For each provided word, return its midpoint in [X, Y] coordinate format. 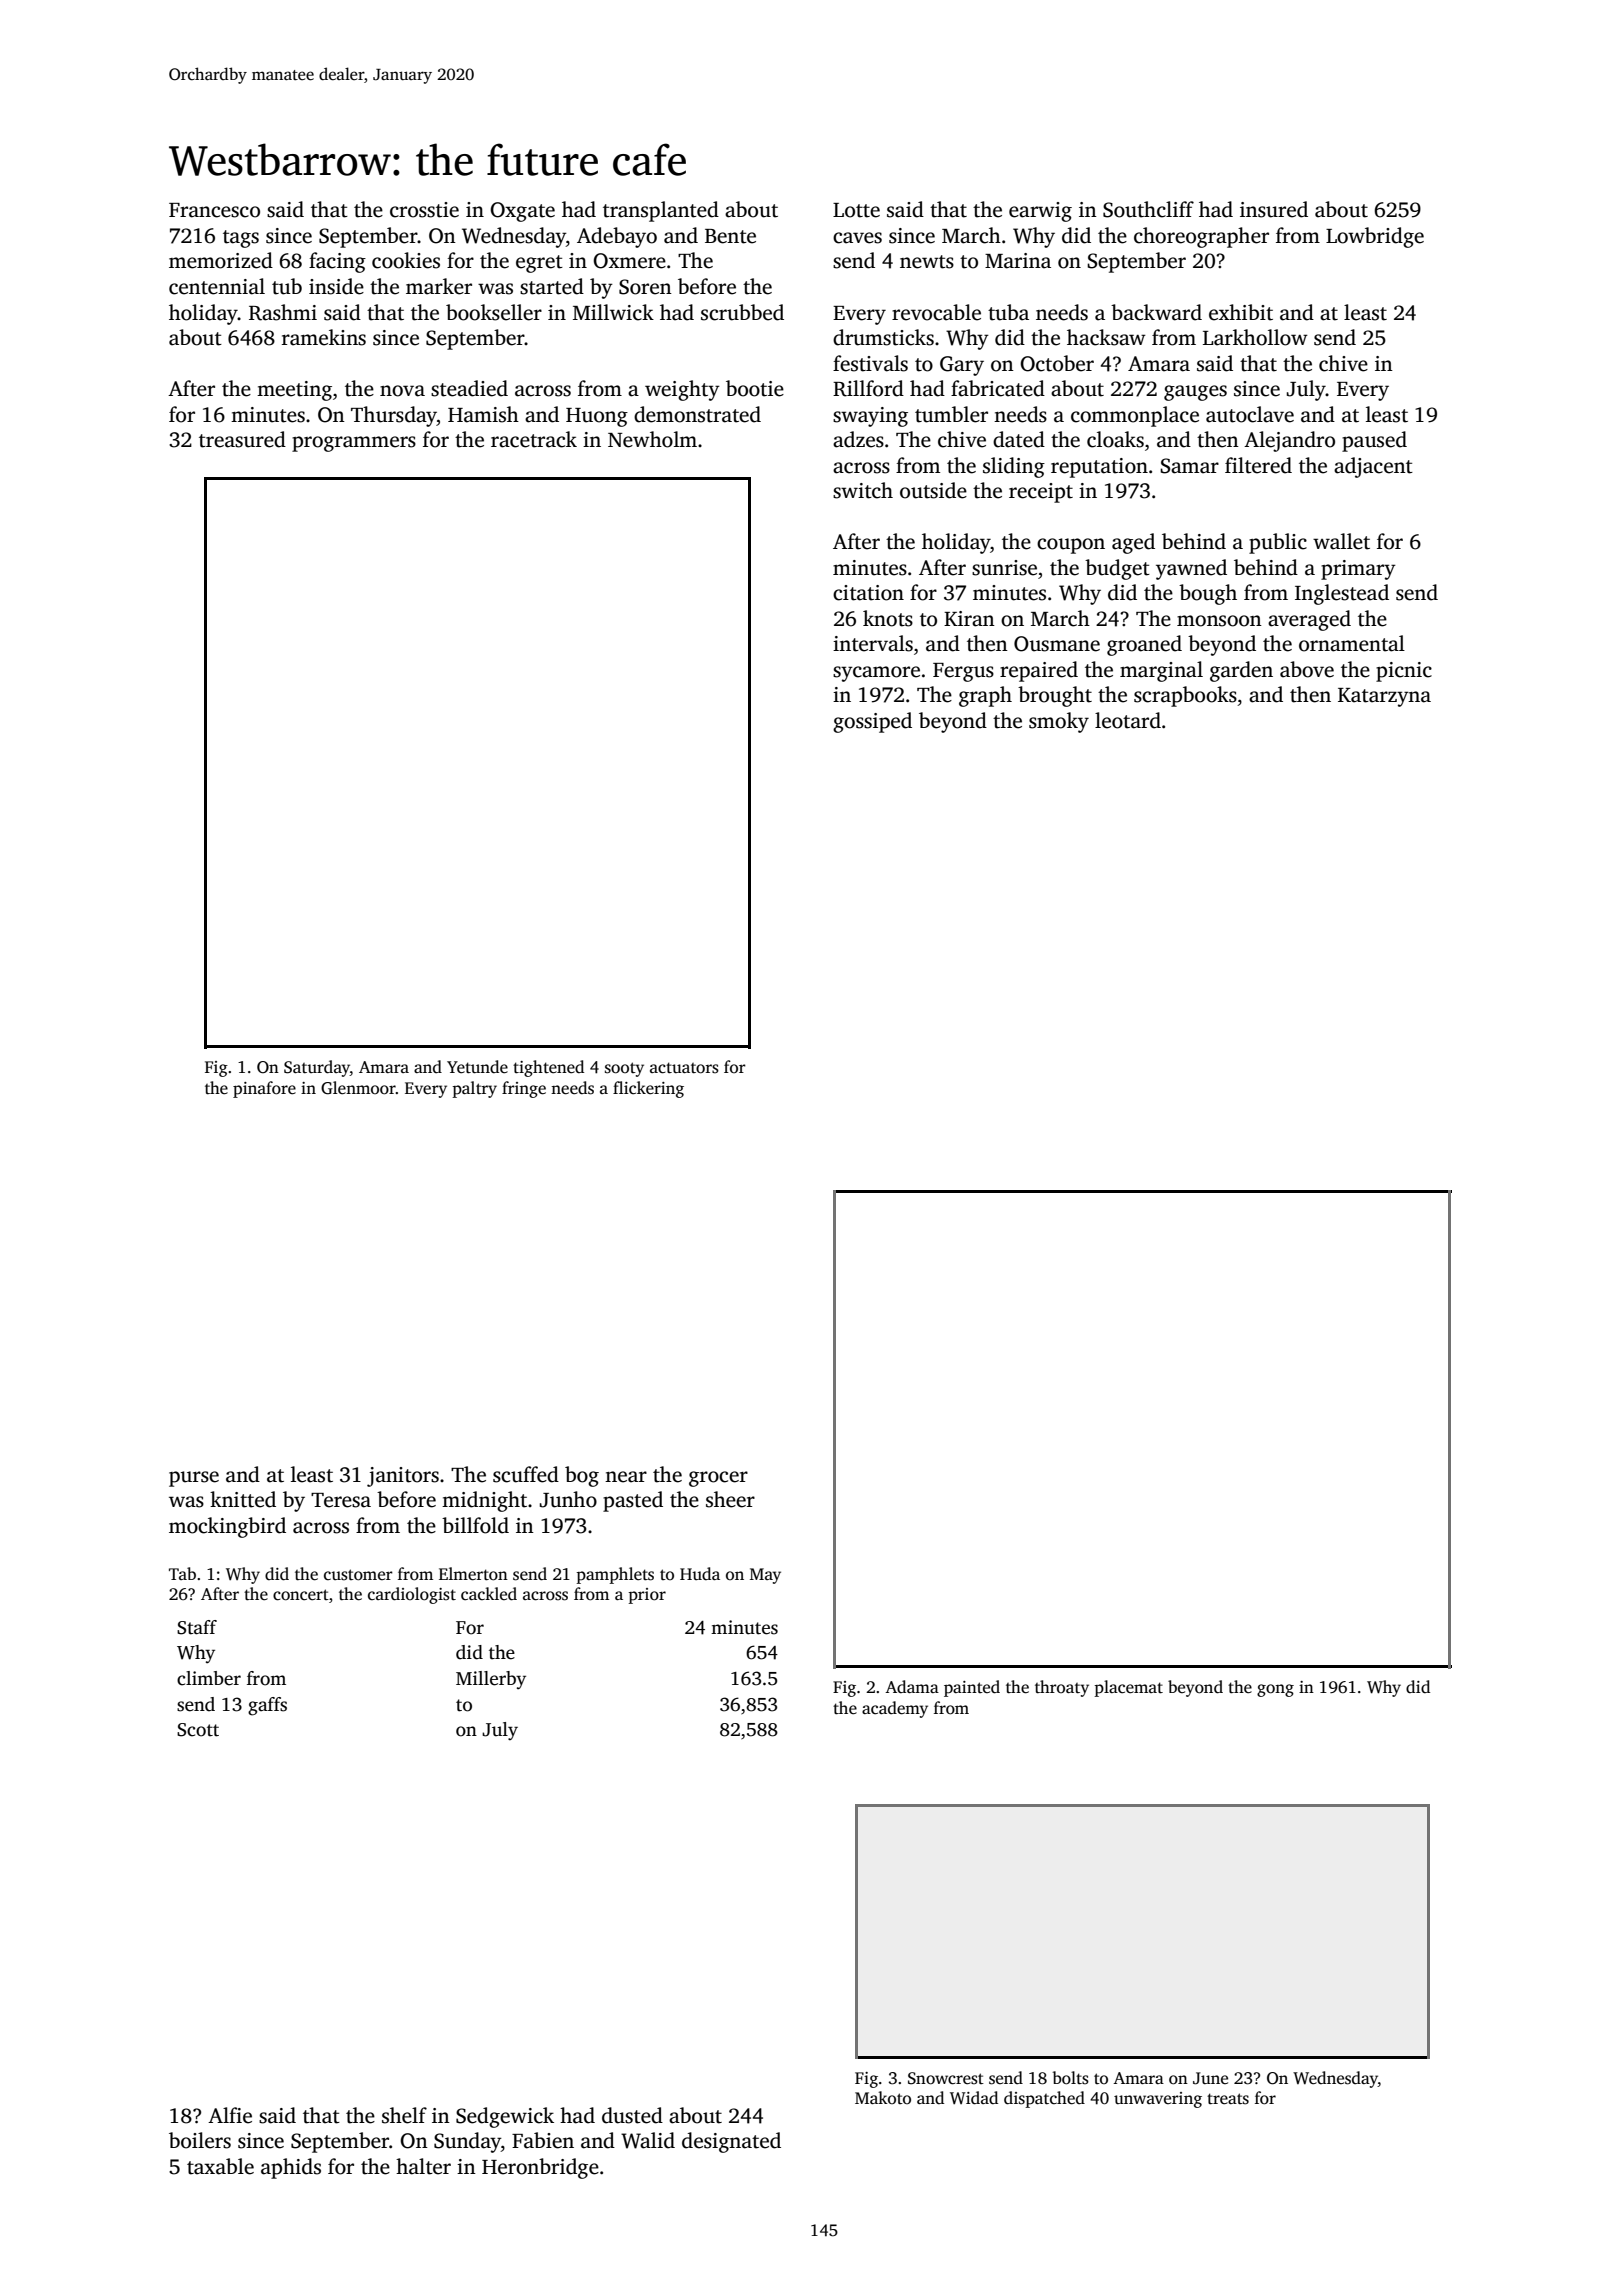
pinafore [264, 1089]
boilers [200, 2140]
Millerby [491, 1680]
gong [1275, 1690]
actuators [684, 1068]
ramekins [324, 337]
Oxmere [629, 261]
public [1278, 543]
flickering [648, 1089]
